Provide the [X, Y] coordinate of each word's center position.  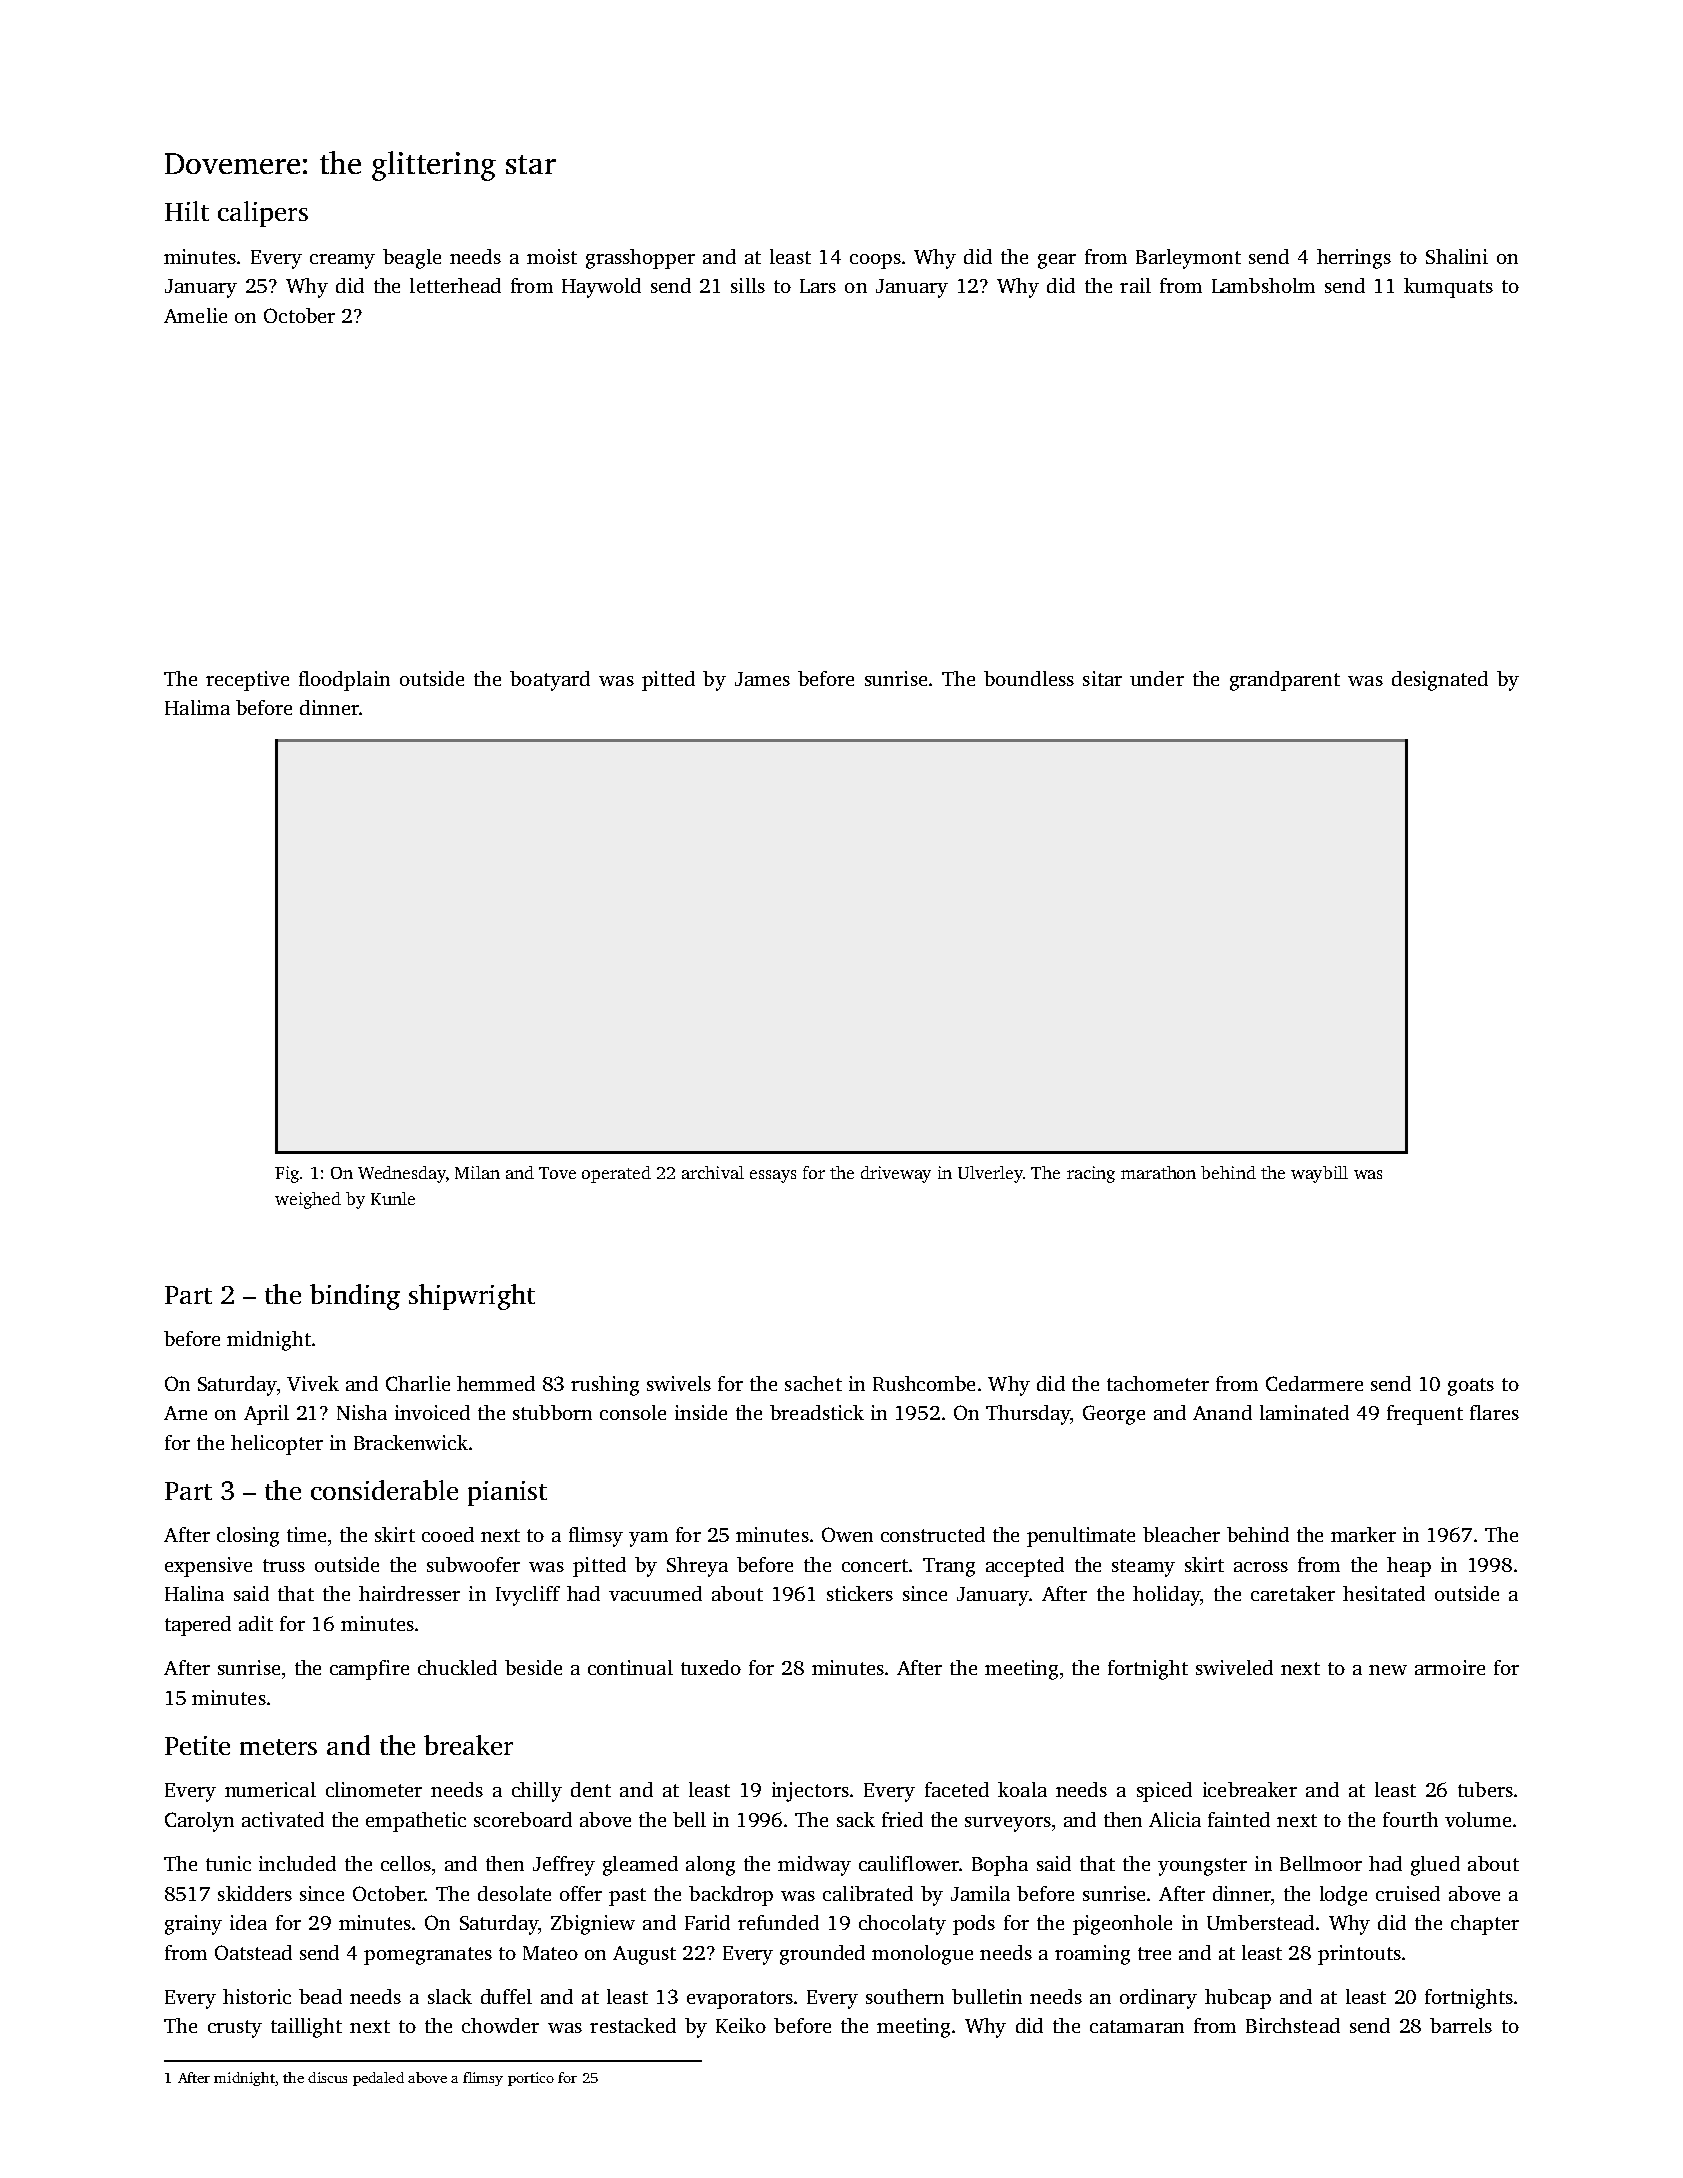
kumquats [1448, 288]
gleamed [640, 1866]
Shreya [697, 1567]
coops [875, 261]
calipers [263, 214]
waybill [1319, 1174]
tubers [1485, 1789]
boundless [1029, 678]
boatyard [550, 681]
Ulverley [990, 1174]
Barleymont [1188, 259]
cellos [406, 1863]
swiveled [1234, 1667]
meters [278, 1747]
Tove [557, 1173]
